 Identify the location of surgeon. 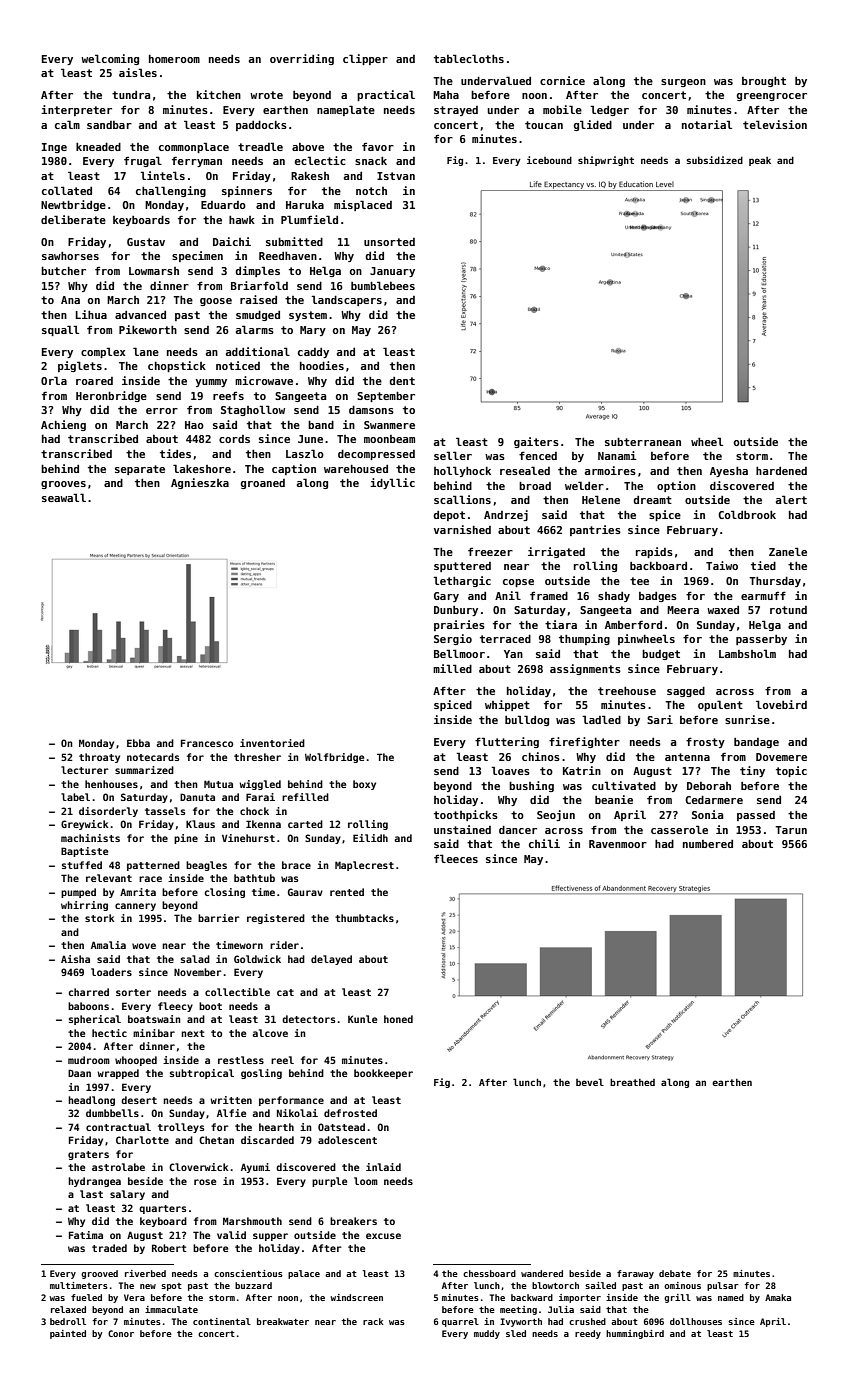
(683, 83).
